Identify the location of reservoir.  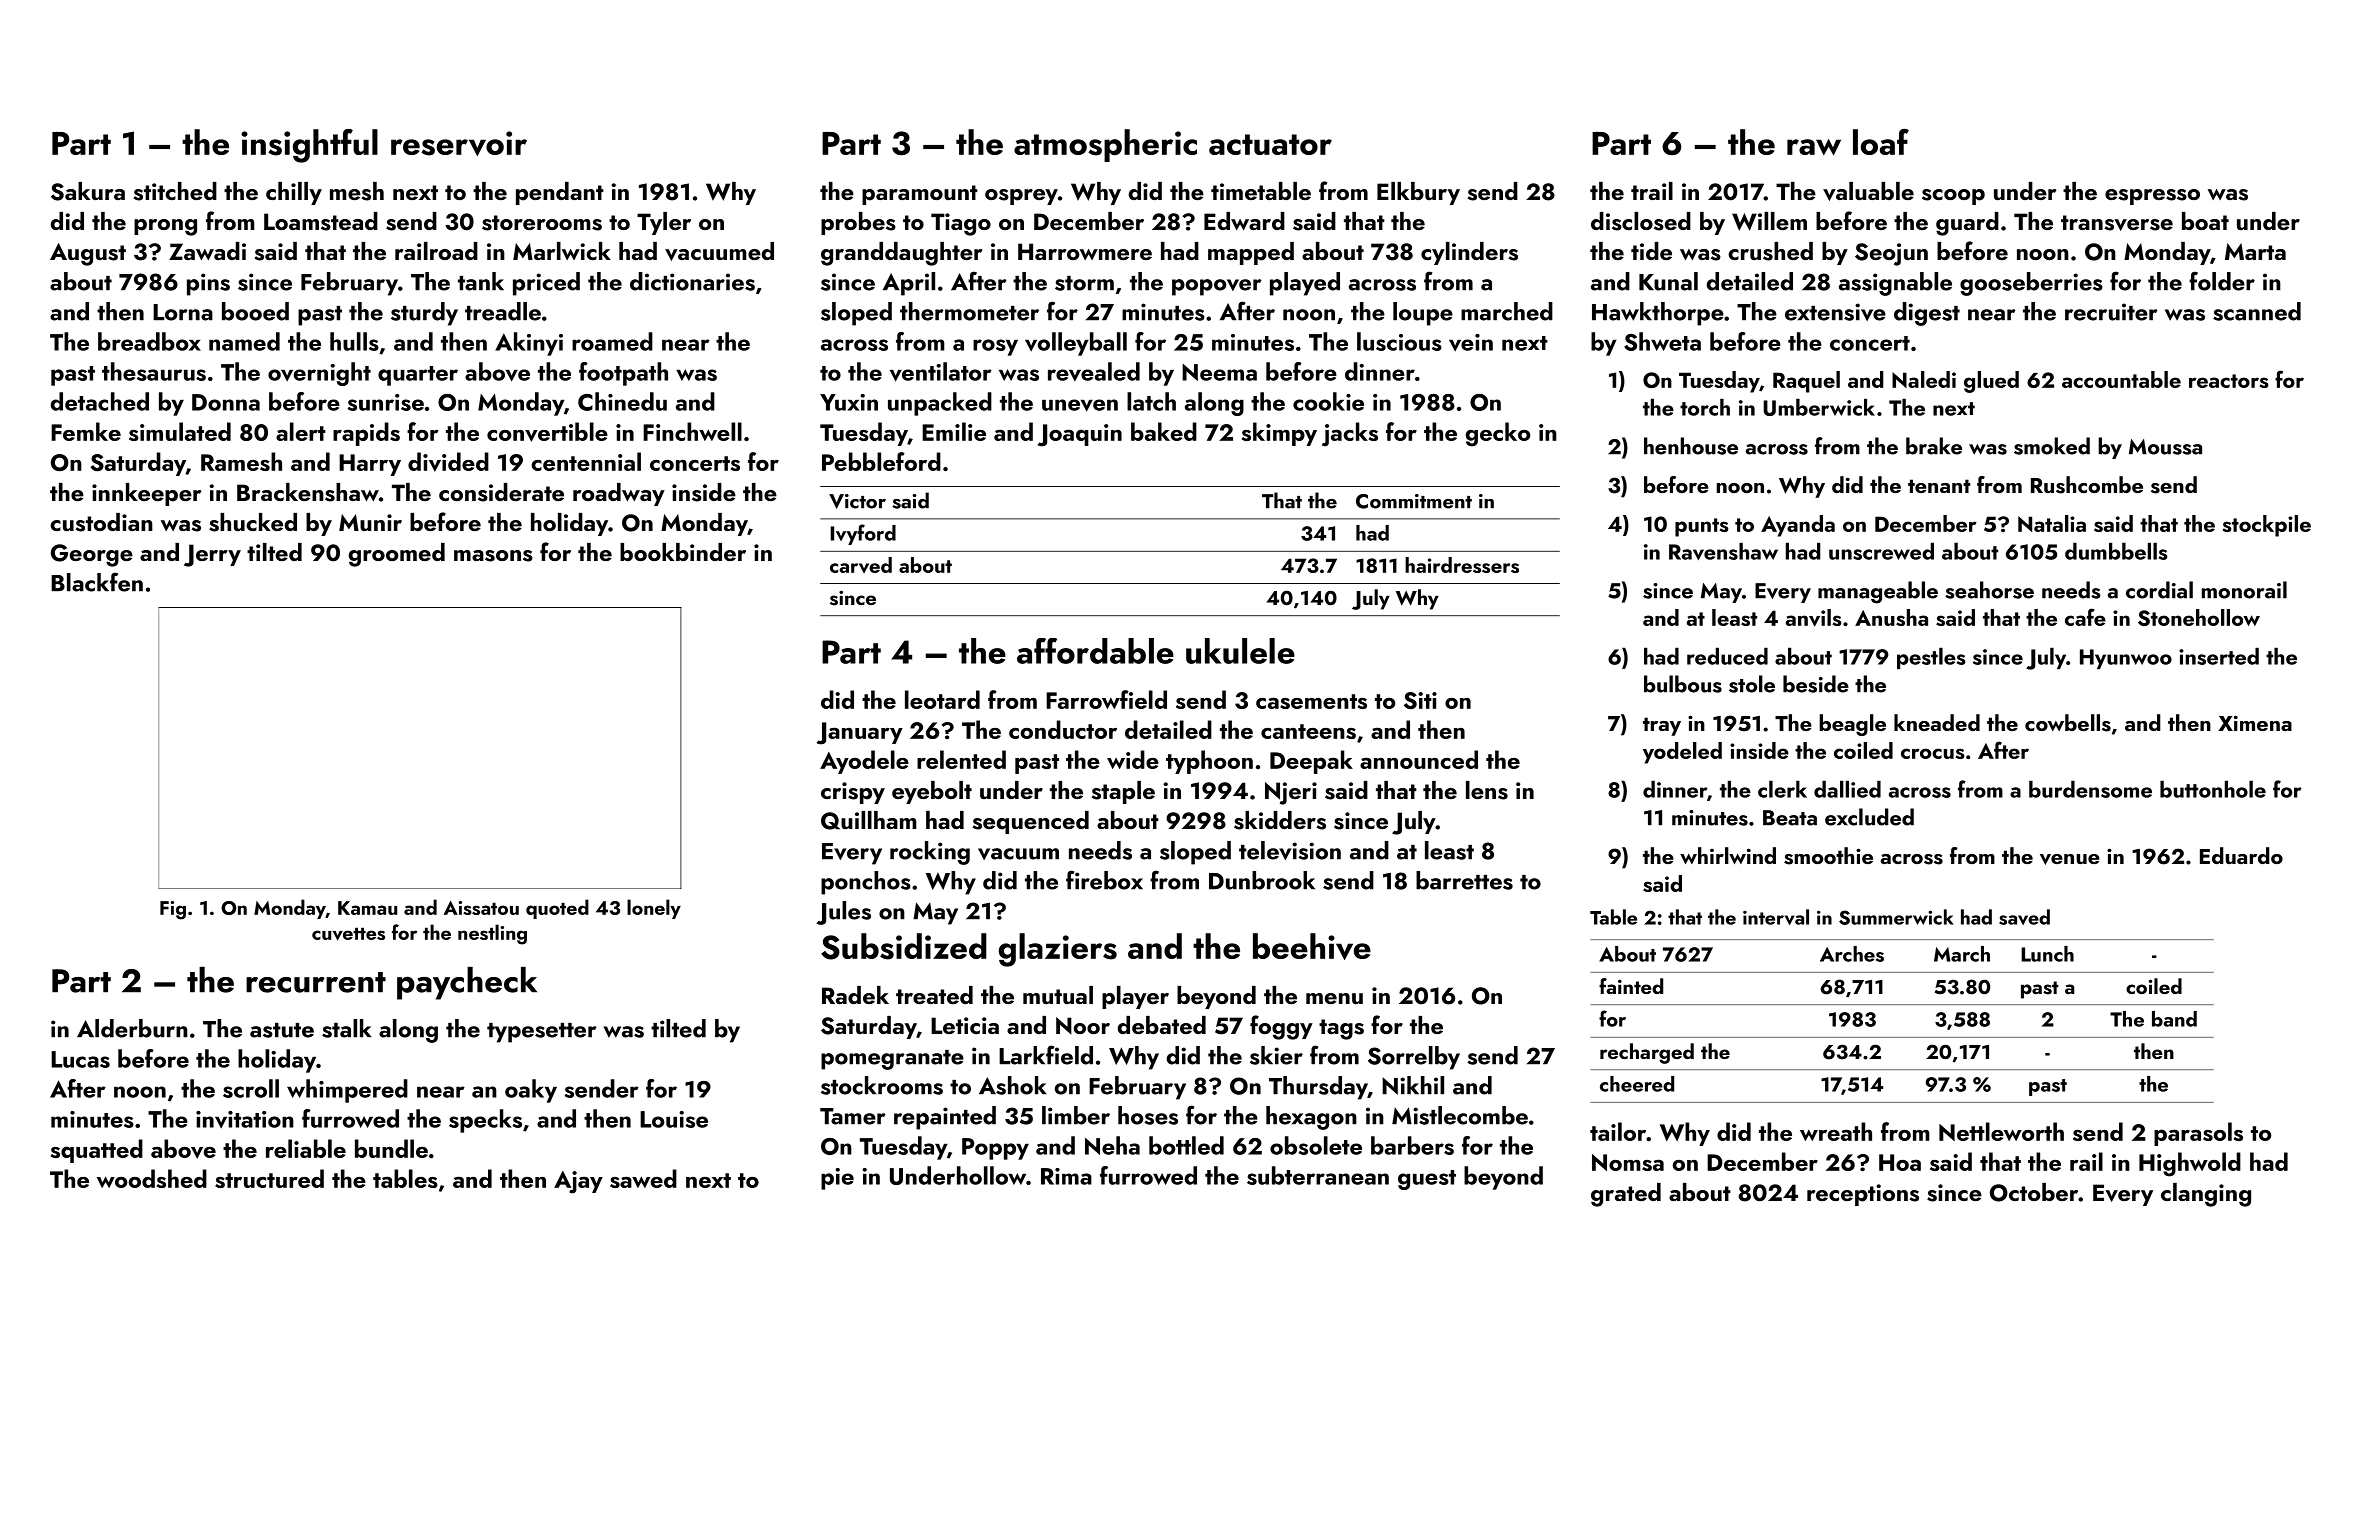
(459, 143).
